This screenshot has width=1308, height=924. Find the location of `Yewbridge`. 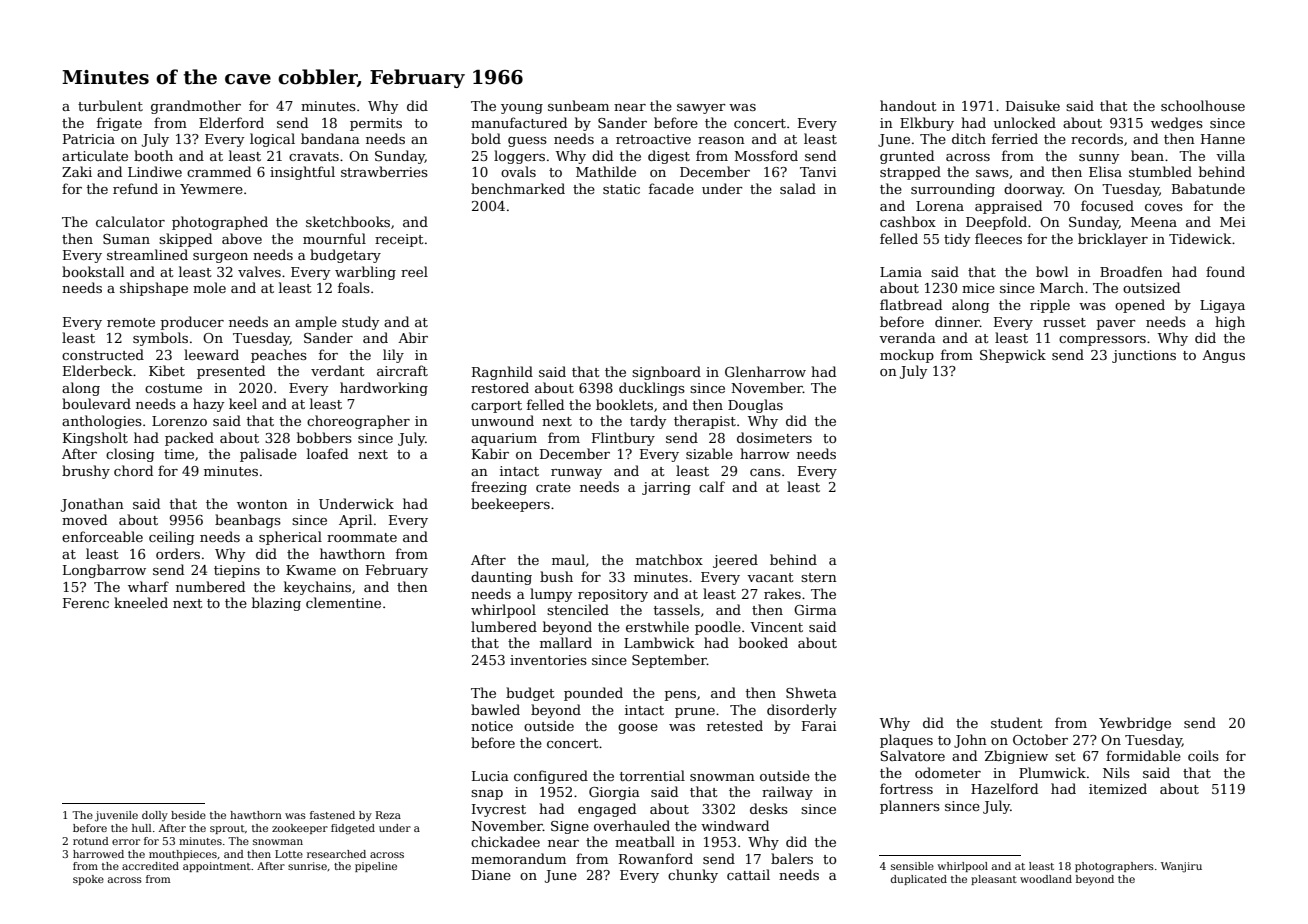

Yewbridge is located at coordinates (1135, 724).
